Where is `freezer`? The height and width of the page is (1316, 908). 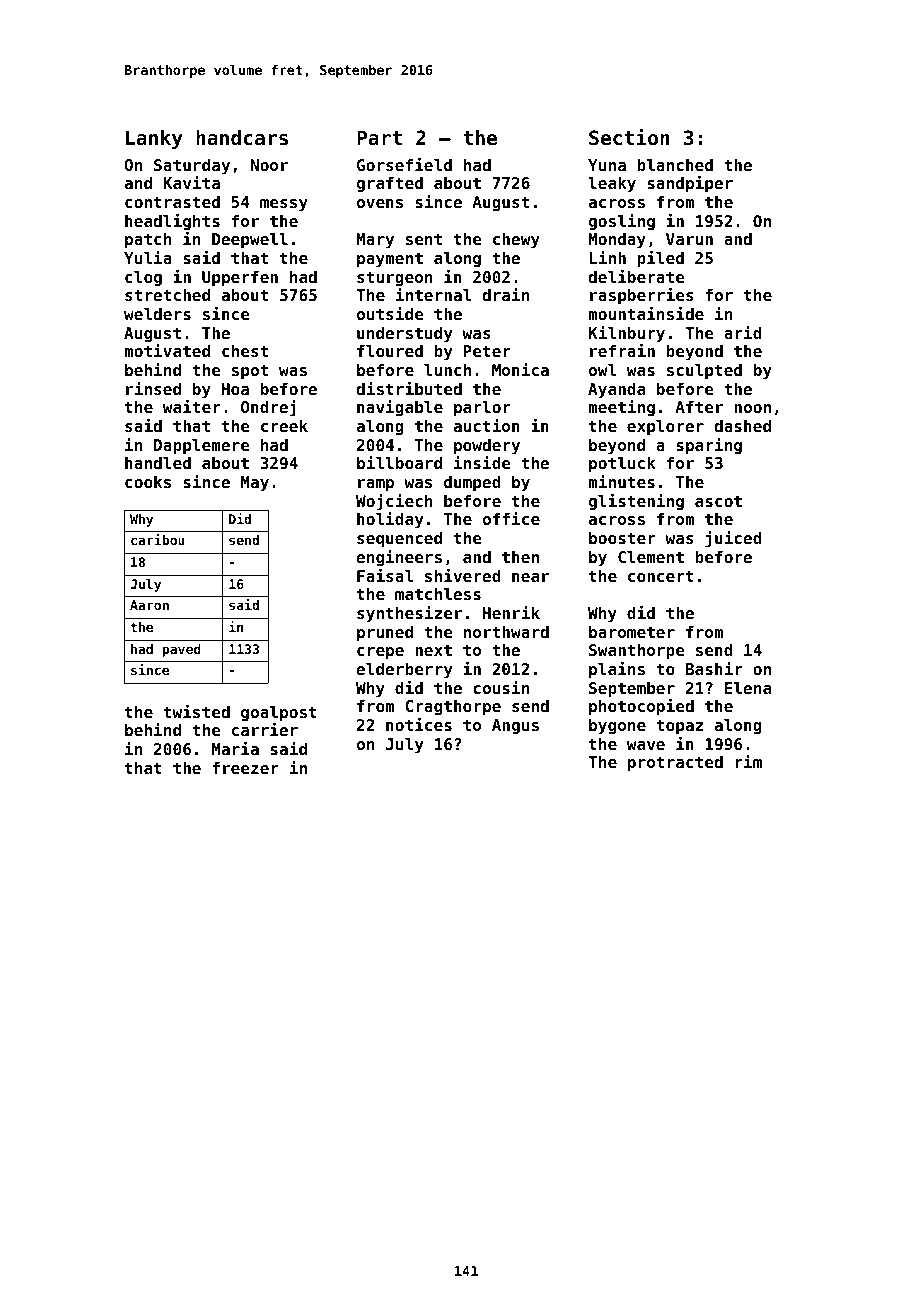
freezer is located at coordinates (245, 768).
